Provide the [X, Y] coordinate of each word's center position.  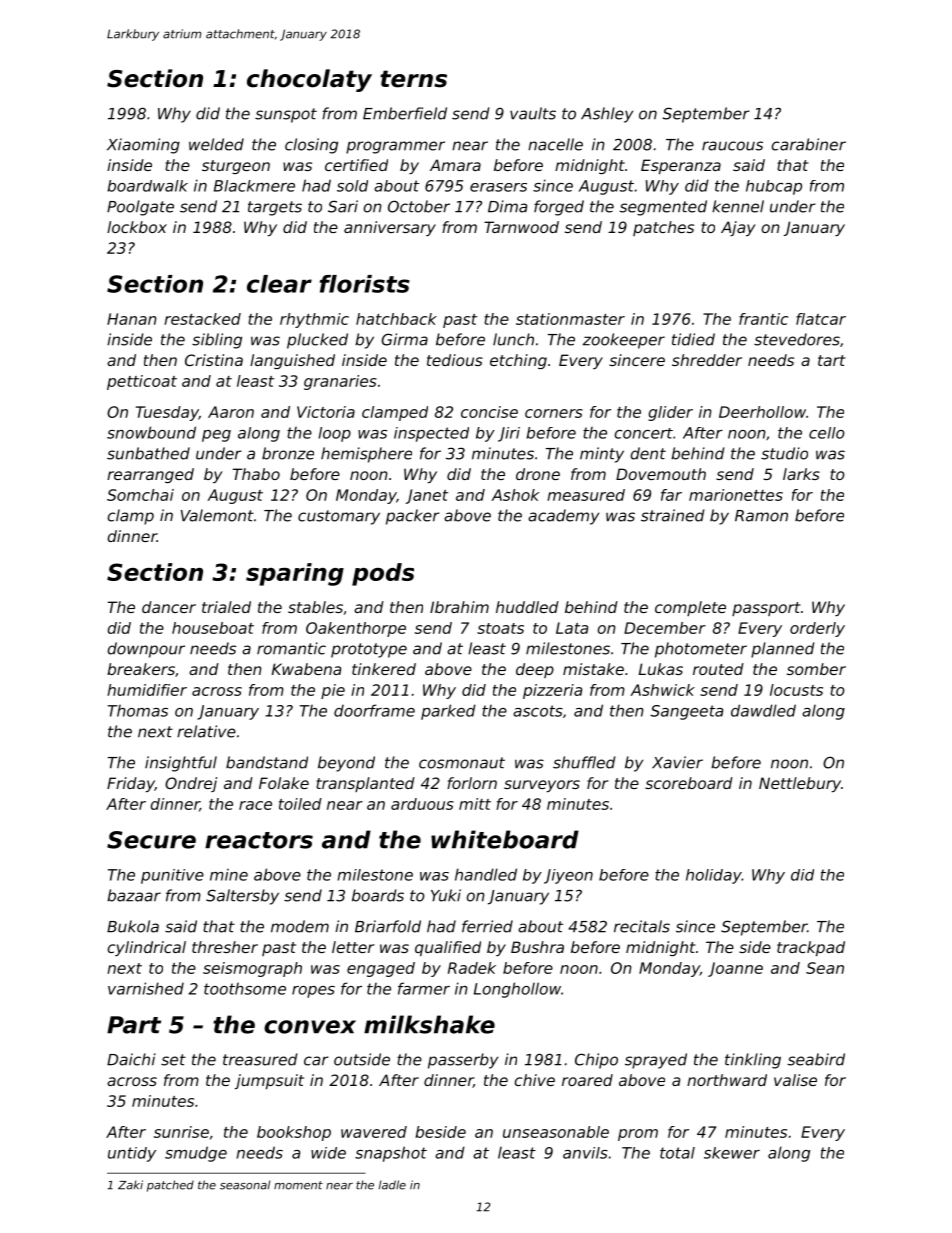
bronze [288, 453]
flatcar [821, 319]
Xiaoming [143, 146]
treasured [260, 1059]
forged [559, 208]
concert [644, 433]
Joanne [735, 969]
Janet [427, 496]
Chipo [596, 1061]
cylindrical [147, 948]
